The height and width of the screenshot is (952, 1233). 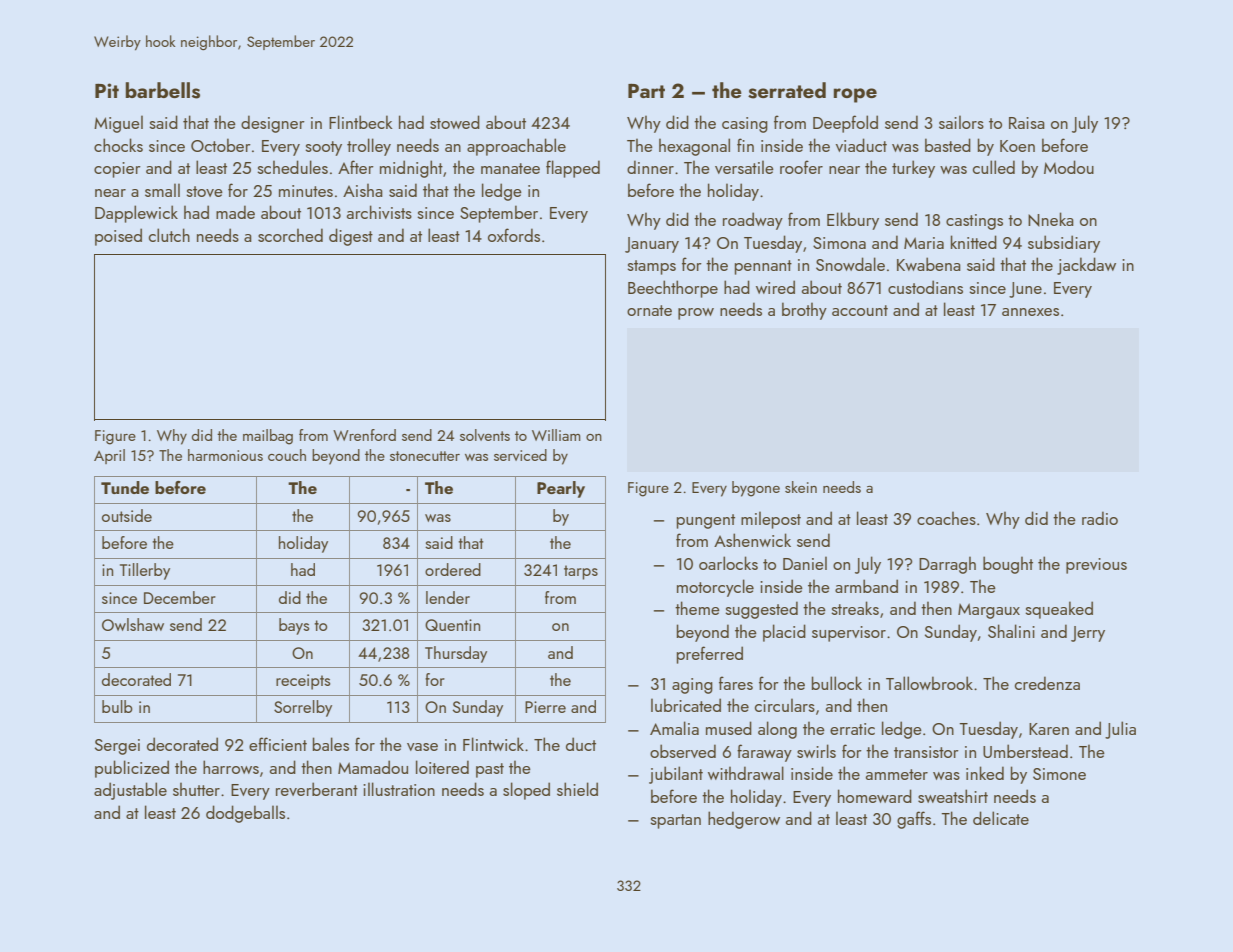 What do you see at coordinates (744, 820) in the screenshot?
I see `hedgerow` at bounding box center [744, 820].
